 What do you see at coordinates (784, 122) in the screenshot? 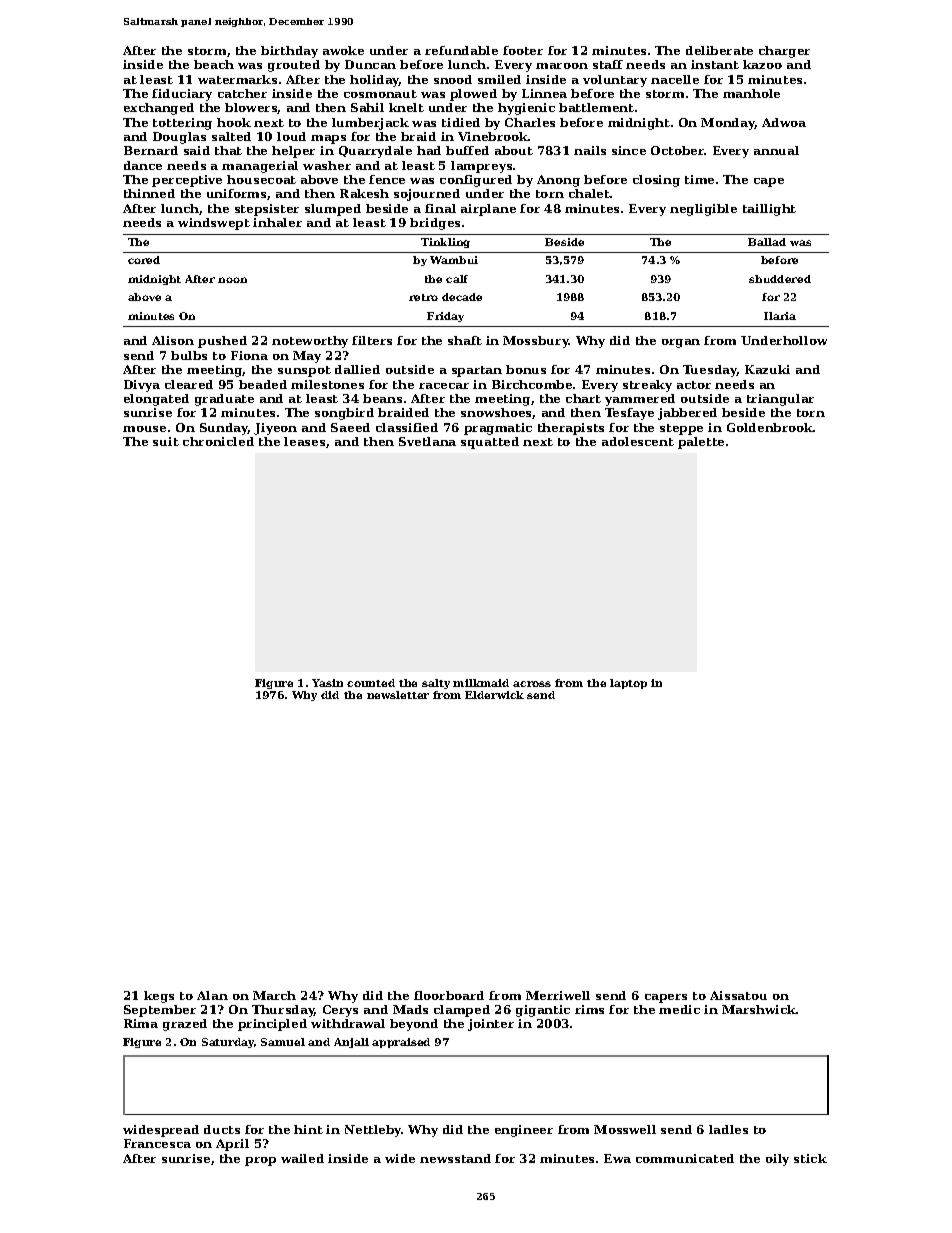
I see `Adwoa` at bounding box center [784, 122].
